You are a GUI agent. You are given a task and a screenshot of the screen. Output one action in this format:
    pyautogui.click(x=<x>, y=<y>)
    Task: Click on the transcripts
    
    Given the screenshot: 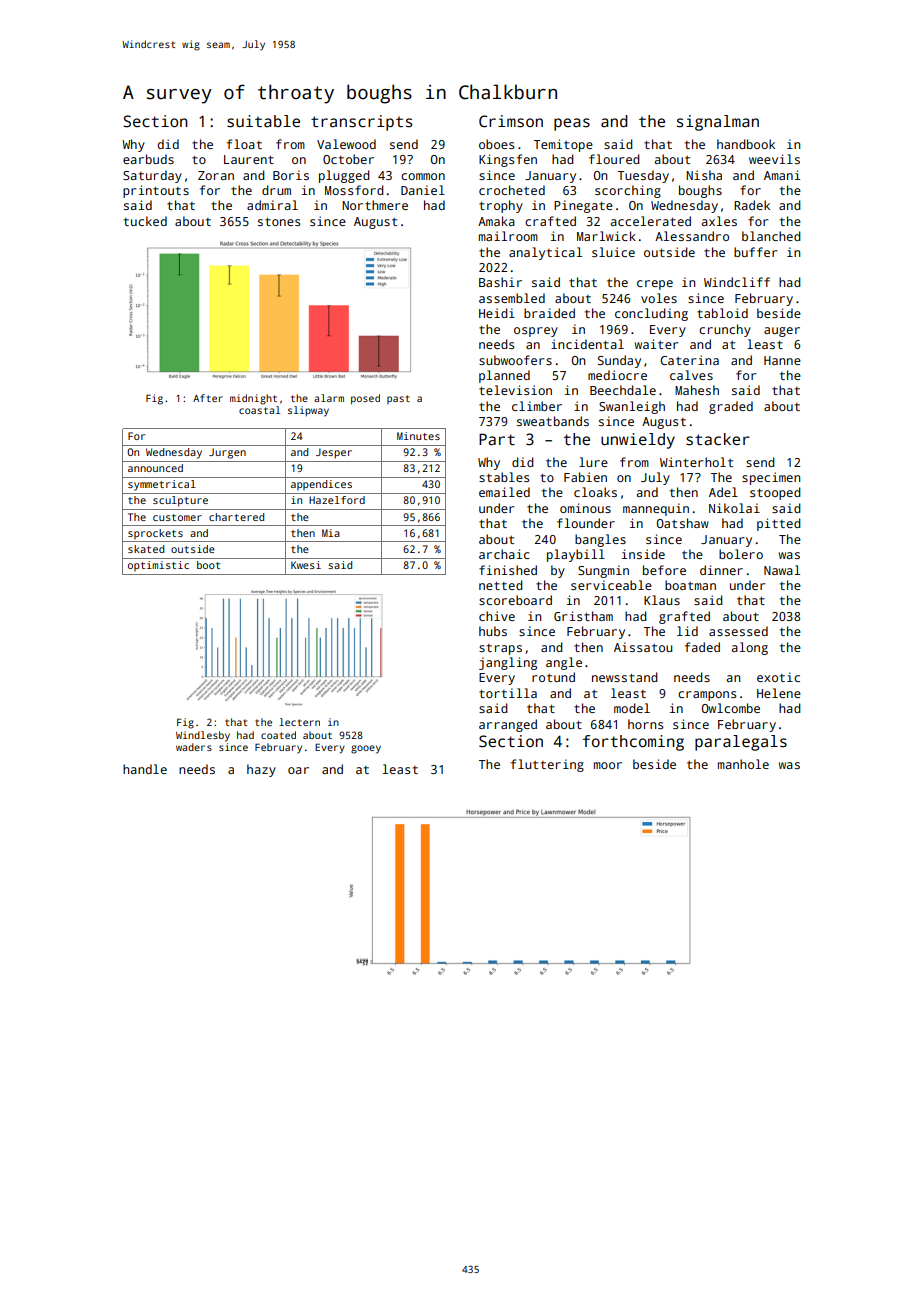 What is the action you would take?
    pyautogui.click(x=361, y=123)
